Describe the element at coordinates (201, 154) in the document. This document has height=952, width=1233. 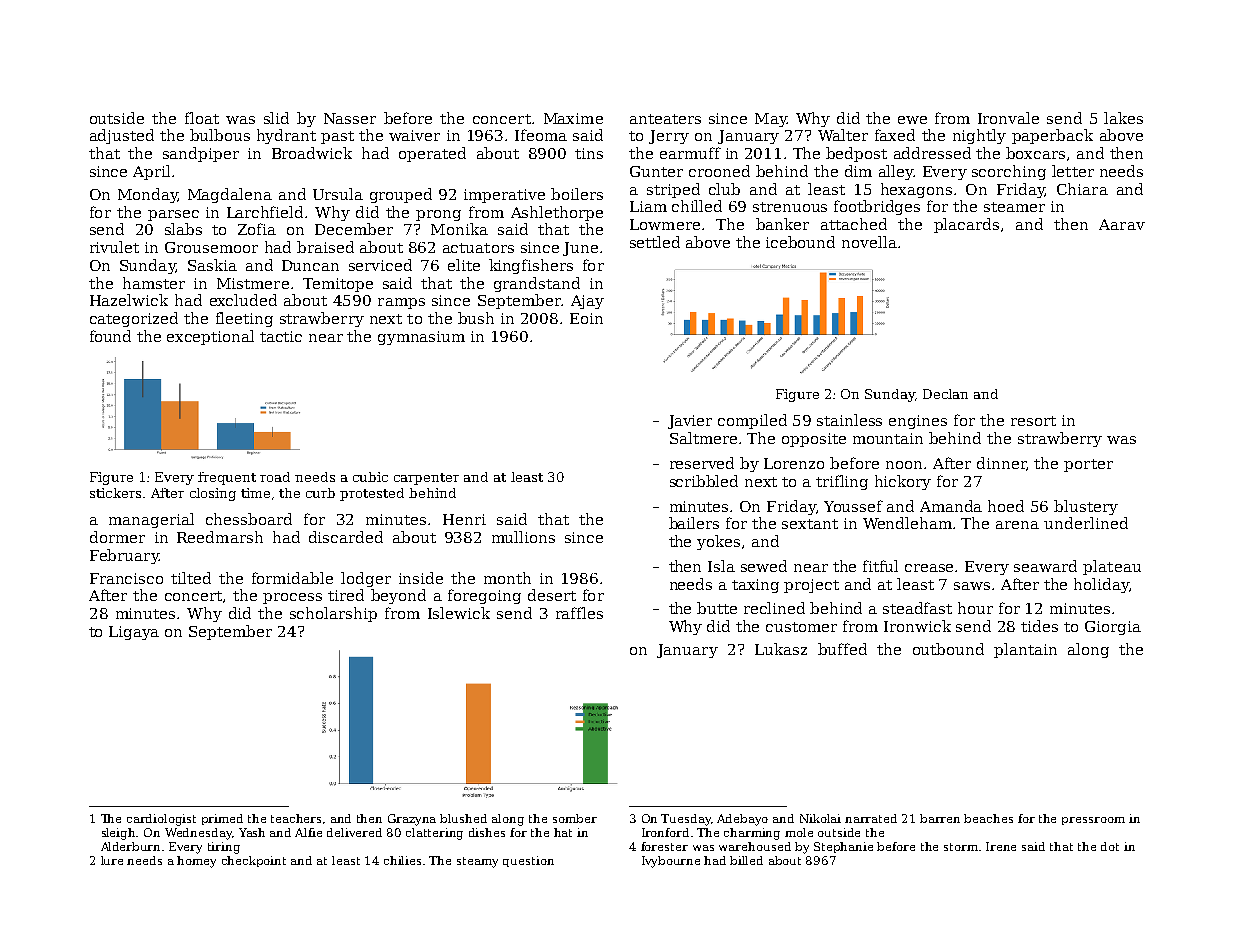
I see `sandpiper` at that location.
